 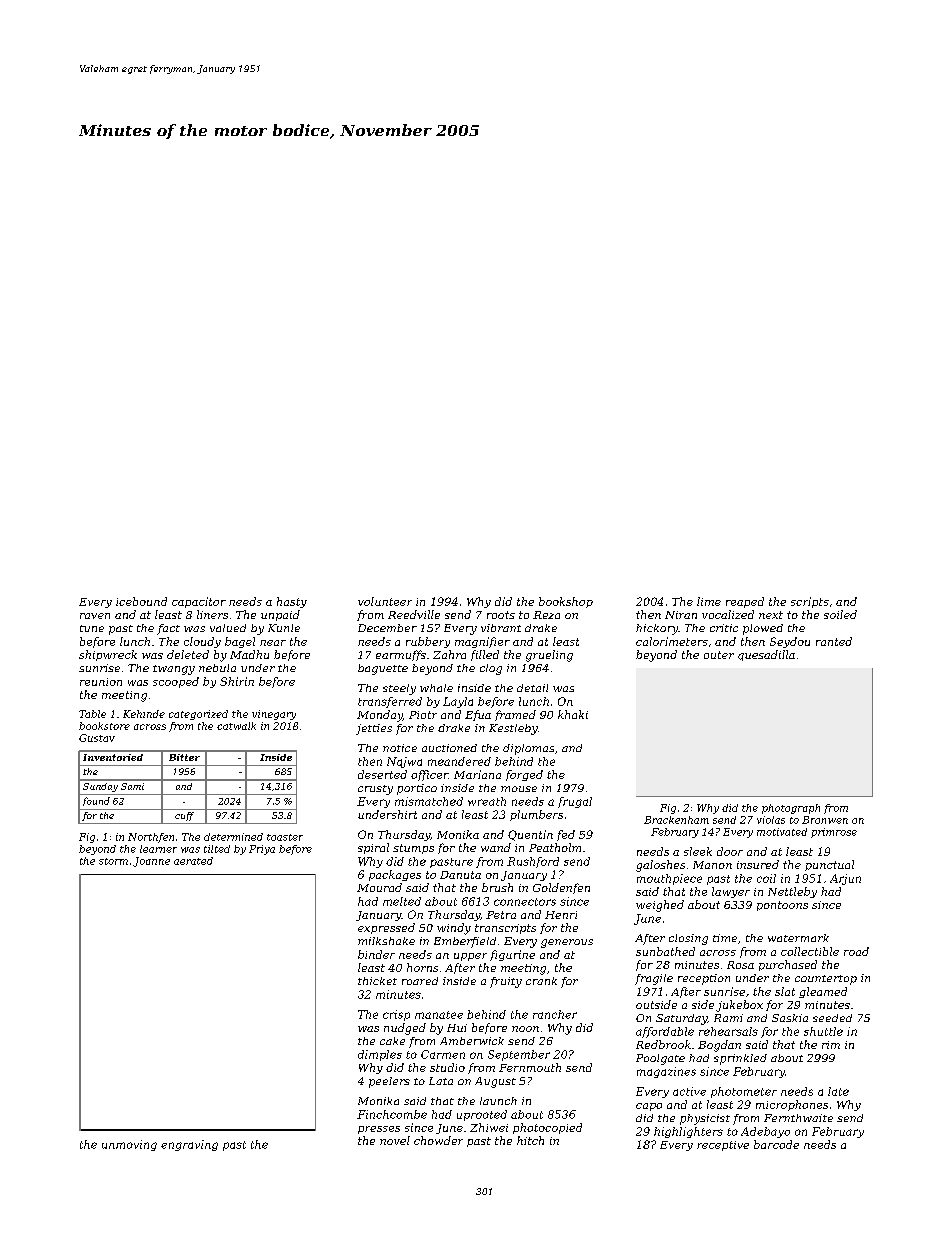 I want to click on brush, so click(x=497, y=887).
